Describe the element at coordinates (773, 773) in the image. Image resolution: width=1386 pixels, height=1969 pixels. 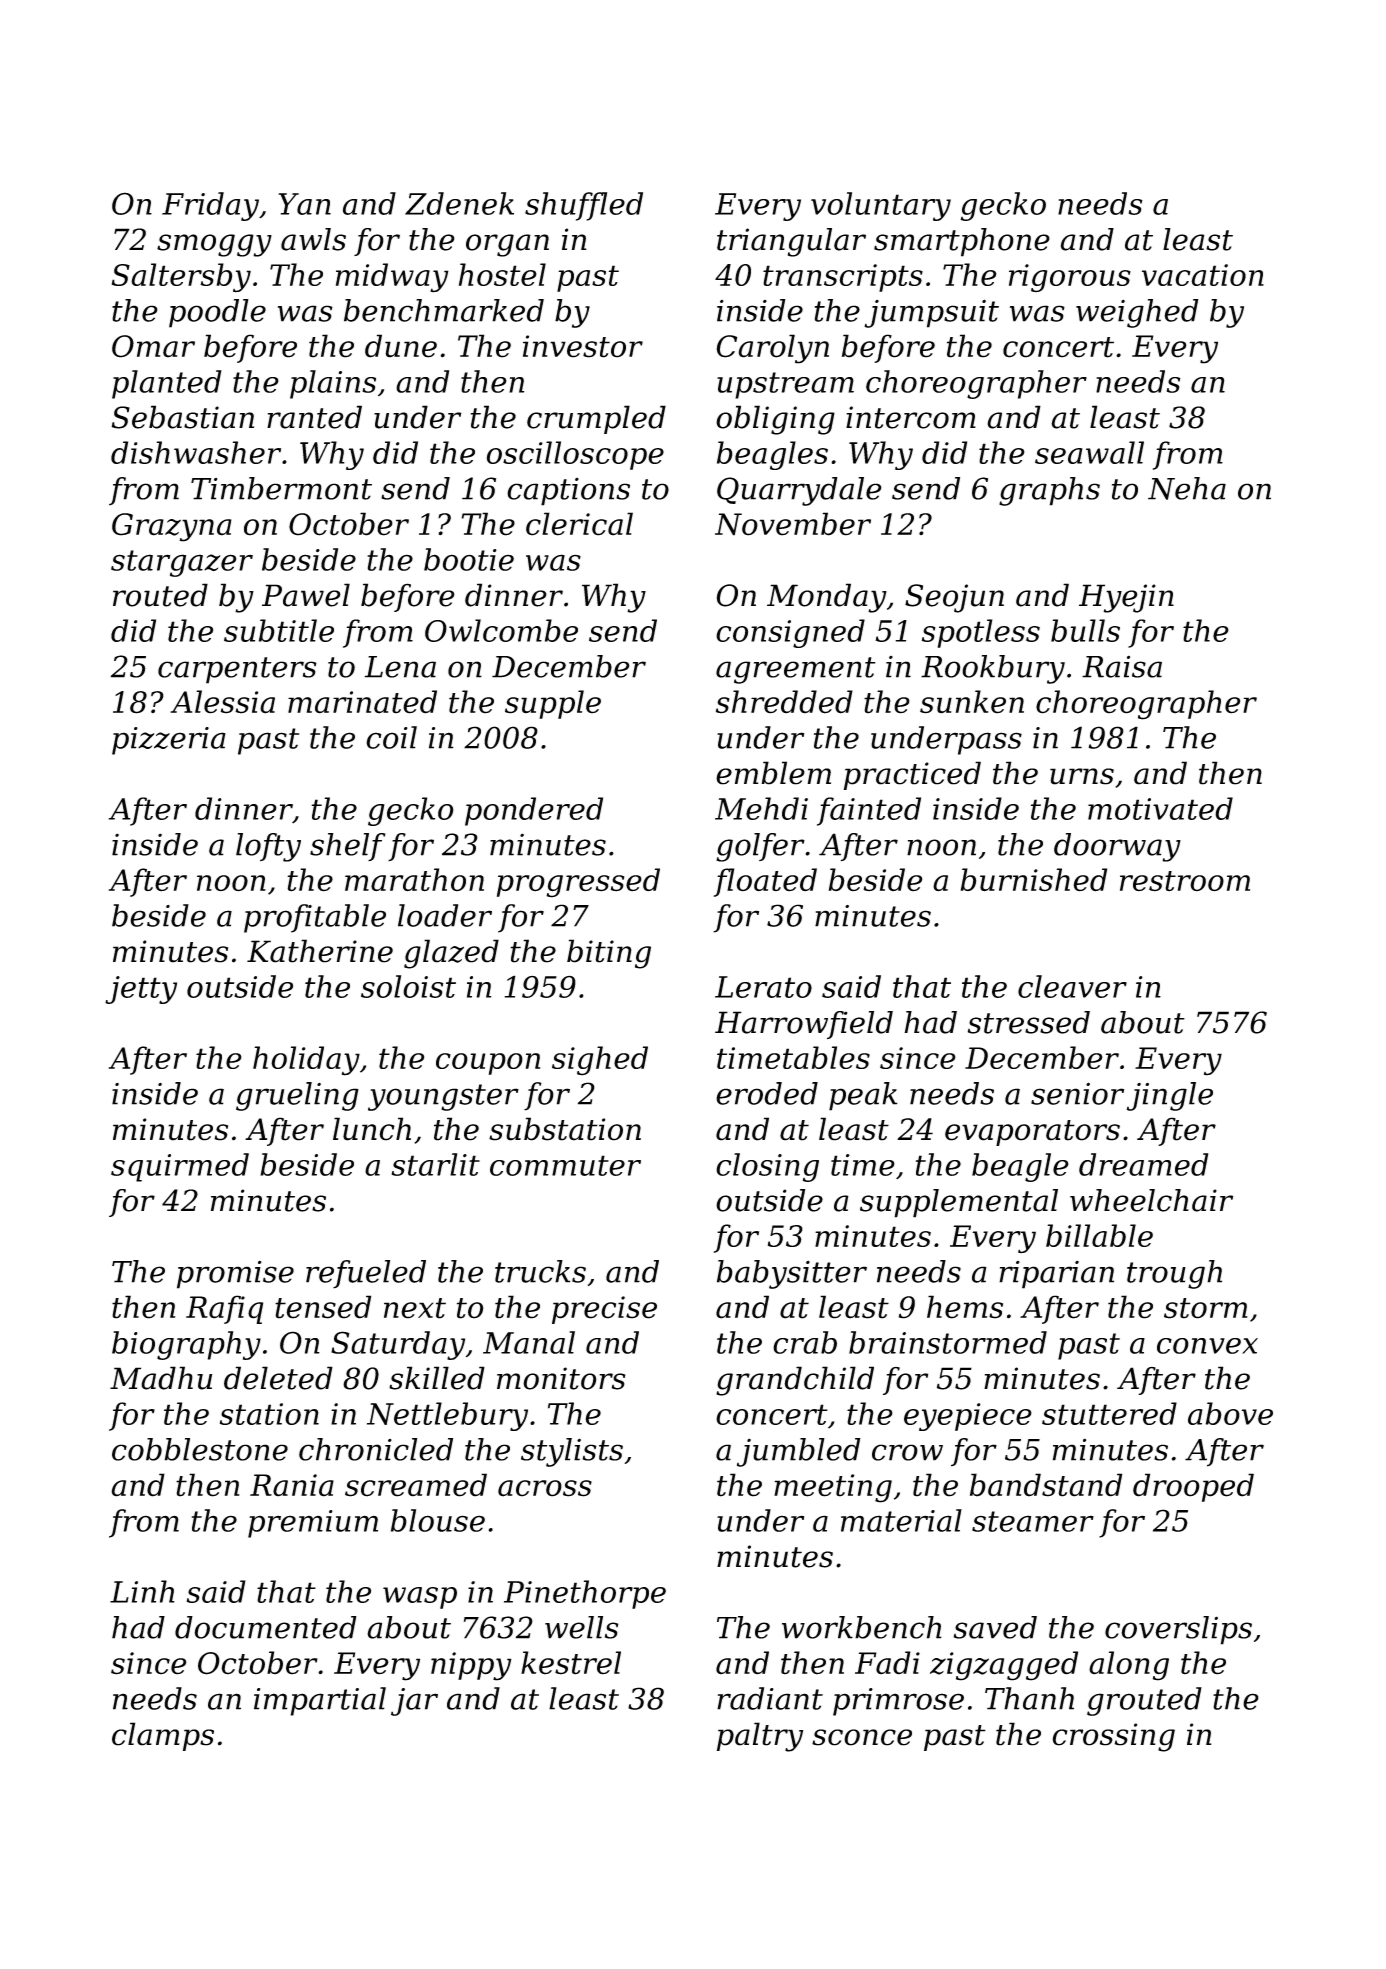
I see `emblem` at that location.
